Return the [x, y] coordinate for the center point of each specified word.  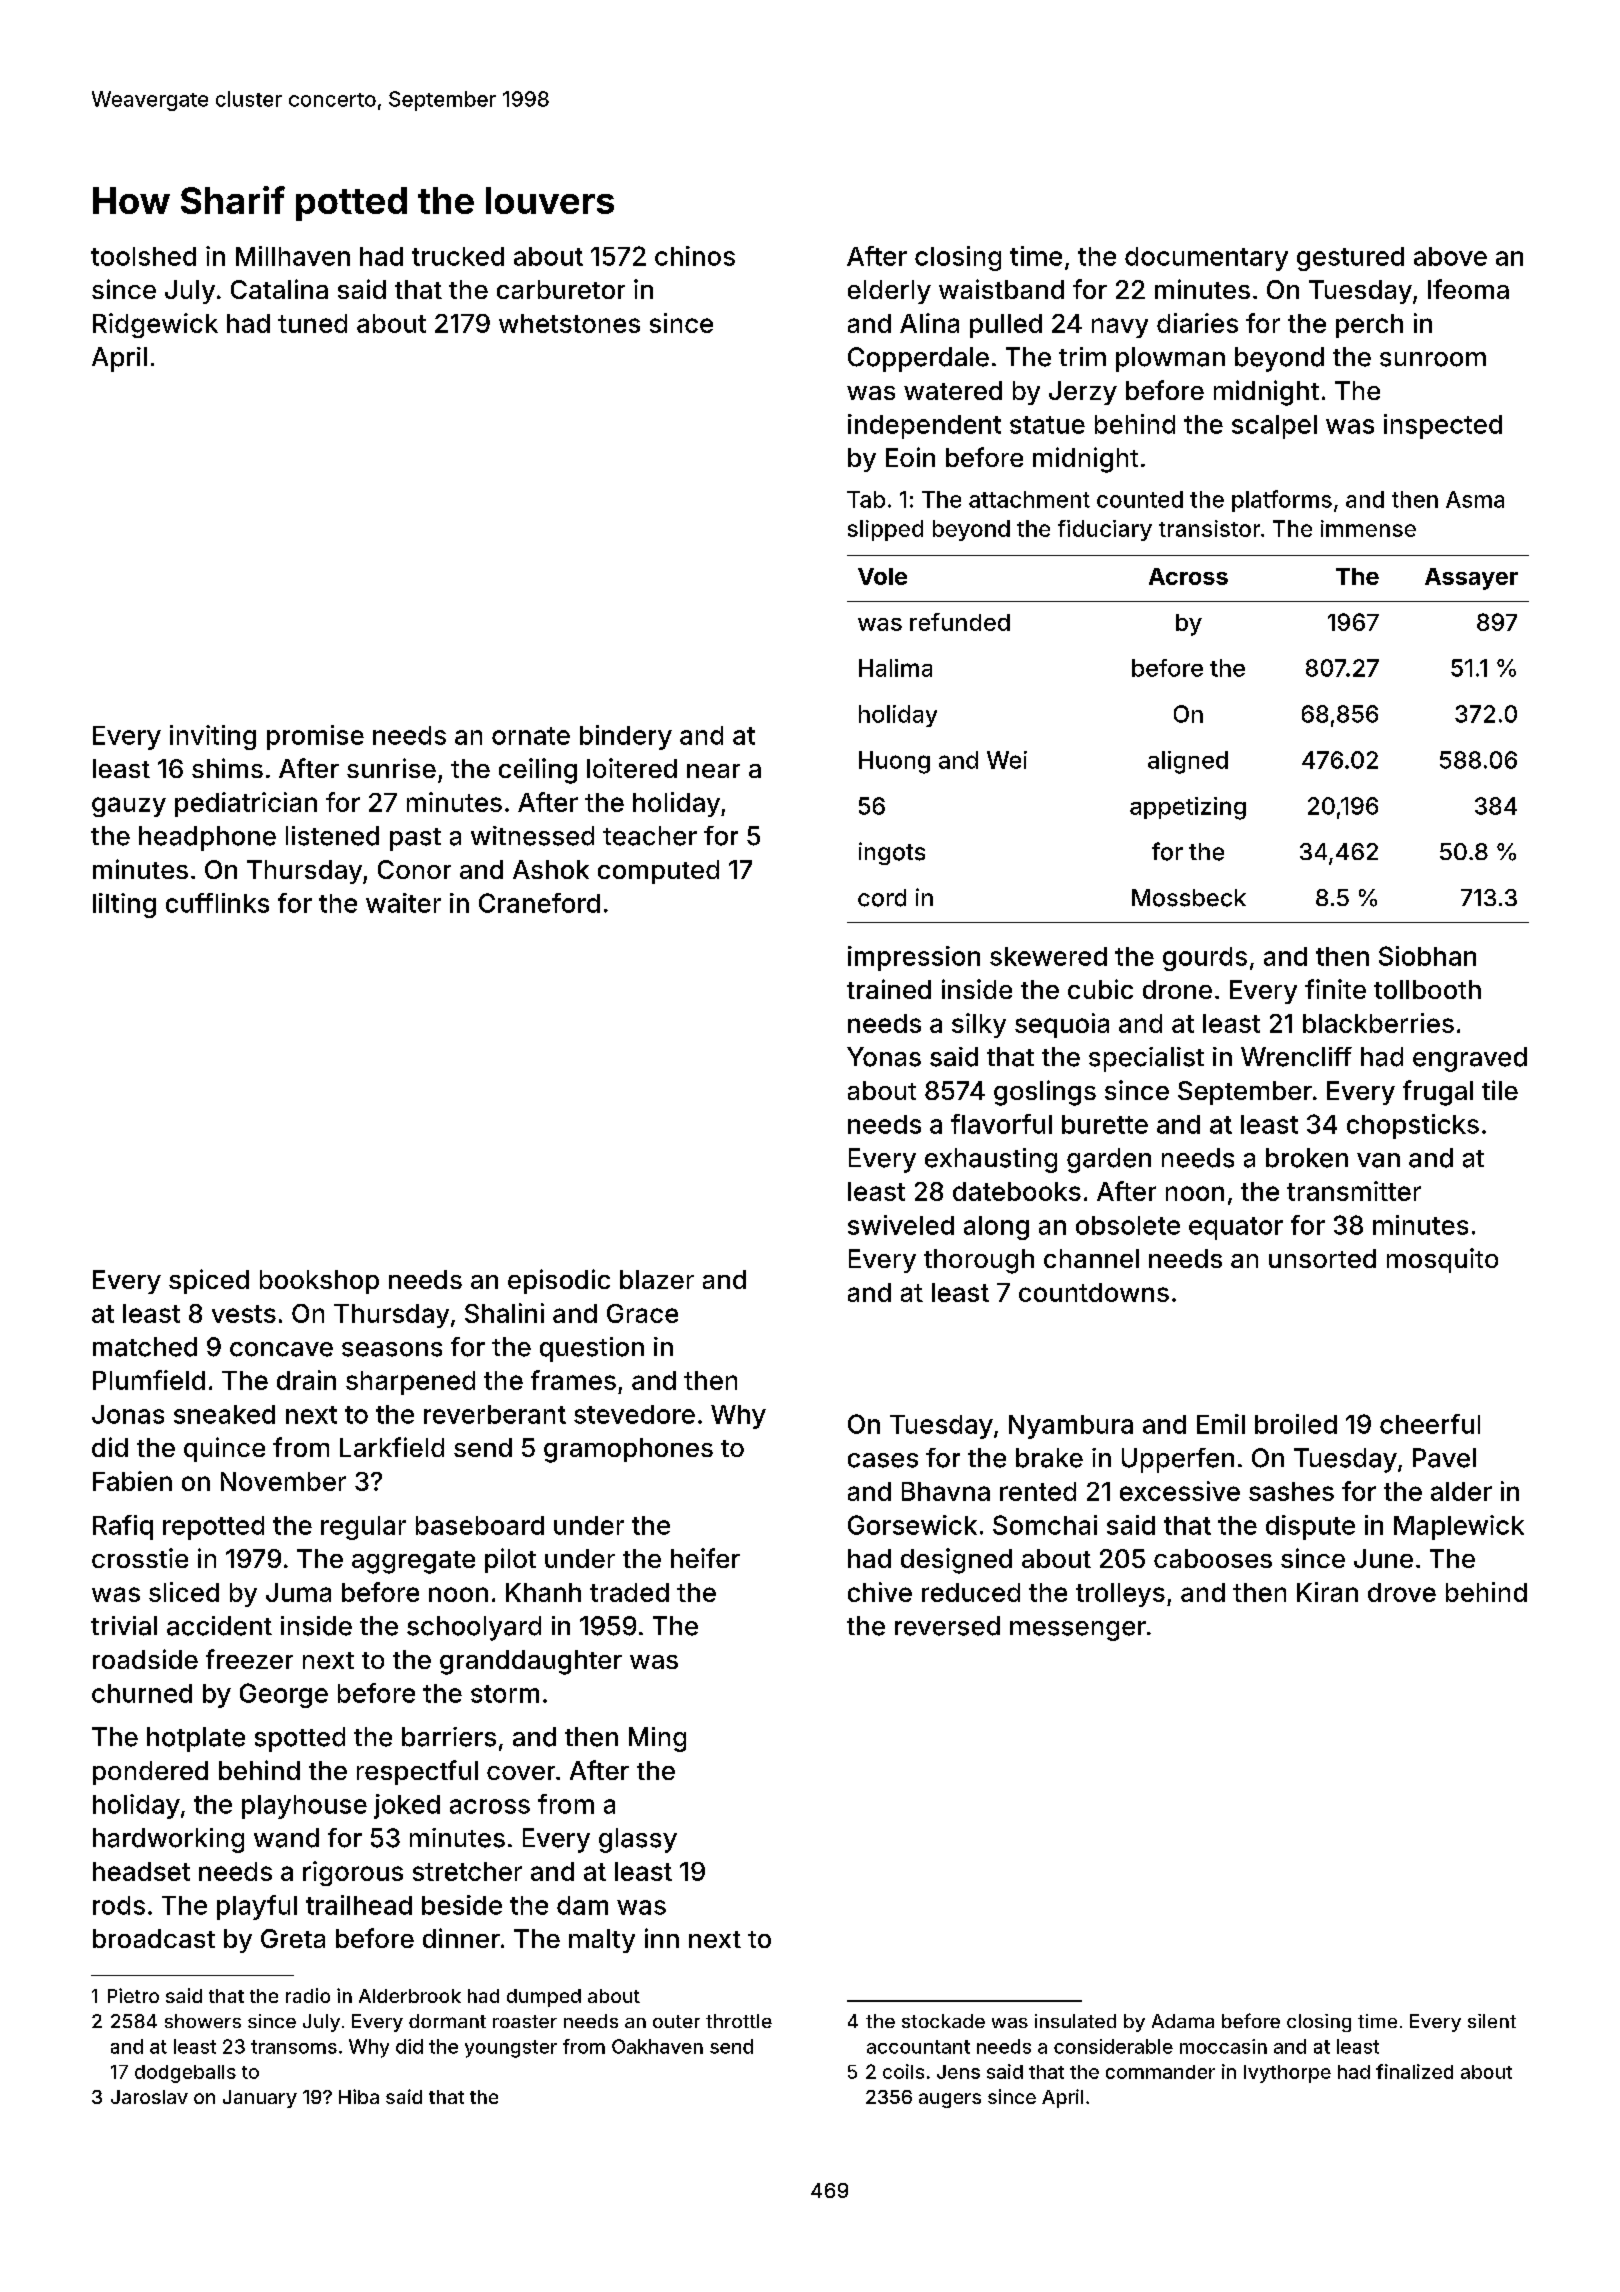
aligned [1188, 762]
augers [950, 2100]
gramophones [628, 1450]
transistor [1209, 528]
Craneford [539, 903]
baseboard [480, 1525]
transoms [294, 2047]
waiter [403, 903]
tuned [312, 323]
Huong [894, 762]
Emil [1221, 1424]
